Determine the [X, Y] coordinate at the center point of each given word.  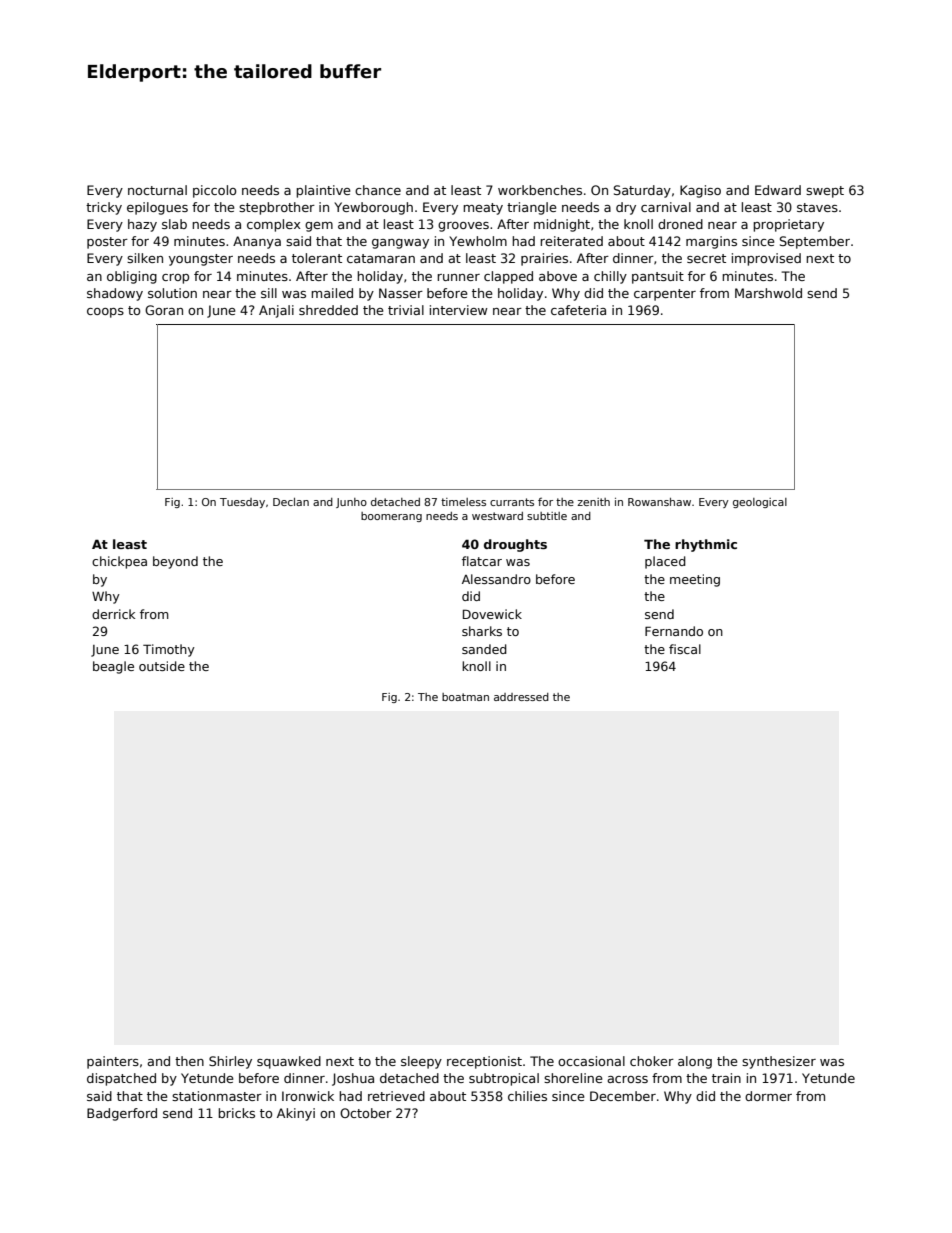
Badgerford [122, 1114]
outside [162, 666]
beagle [113, 667]
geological [760, 503]
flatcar [482, 561]
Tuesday [242, 503]
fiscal [685, 649]
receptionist [484, 1062]
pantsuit [658, 277]
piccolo [214, 191]
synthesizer [779, 1062]
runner [458, 277]
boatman [465, 697]
